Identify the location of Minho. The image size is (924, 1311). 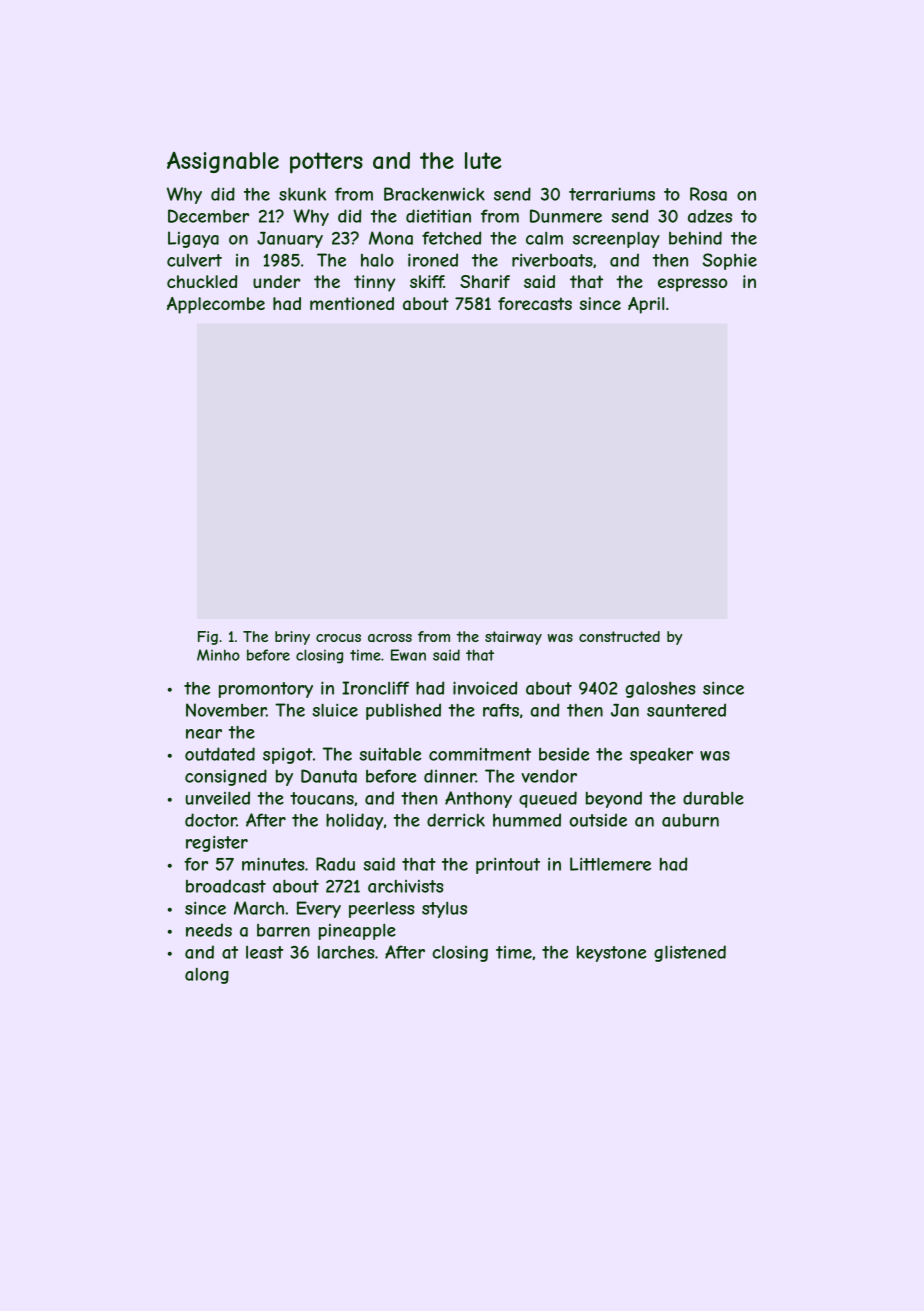
(218, 655).
